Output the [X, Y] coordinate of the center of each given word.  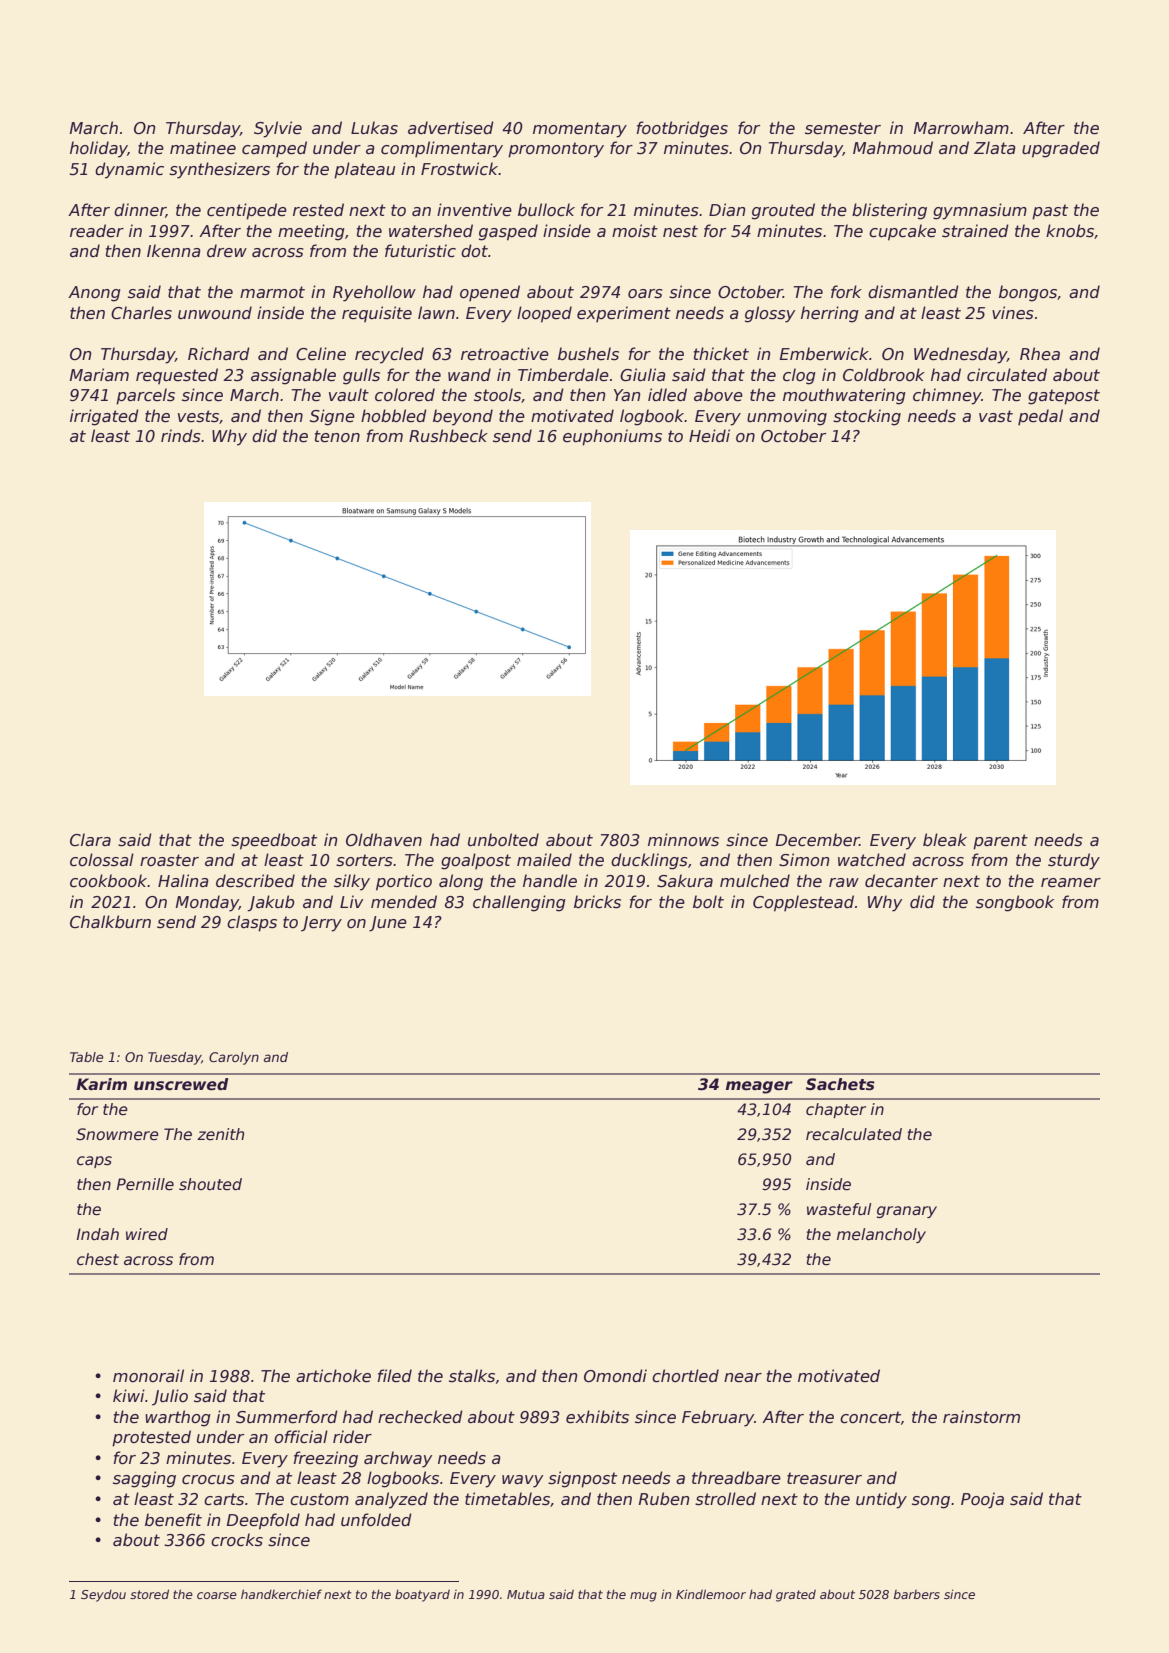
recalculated [854, 1134]
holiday [99, 149]
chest [98, 1259]
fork [846, 291]
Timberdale [563, 375]
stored [149, 1594]
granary [907, 1212]
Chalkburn [110, 921]
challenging [519, 903]
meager [759, 1087]
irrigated [104, 417]
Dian [727, 209]
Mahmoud [893, 147]
